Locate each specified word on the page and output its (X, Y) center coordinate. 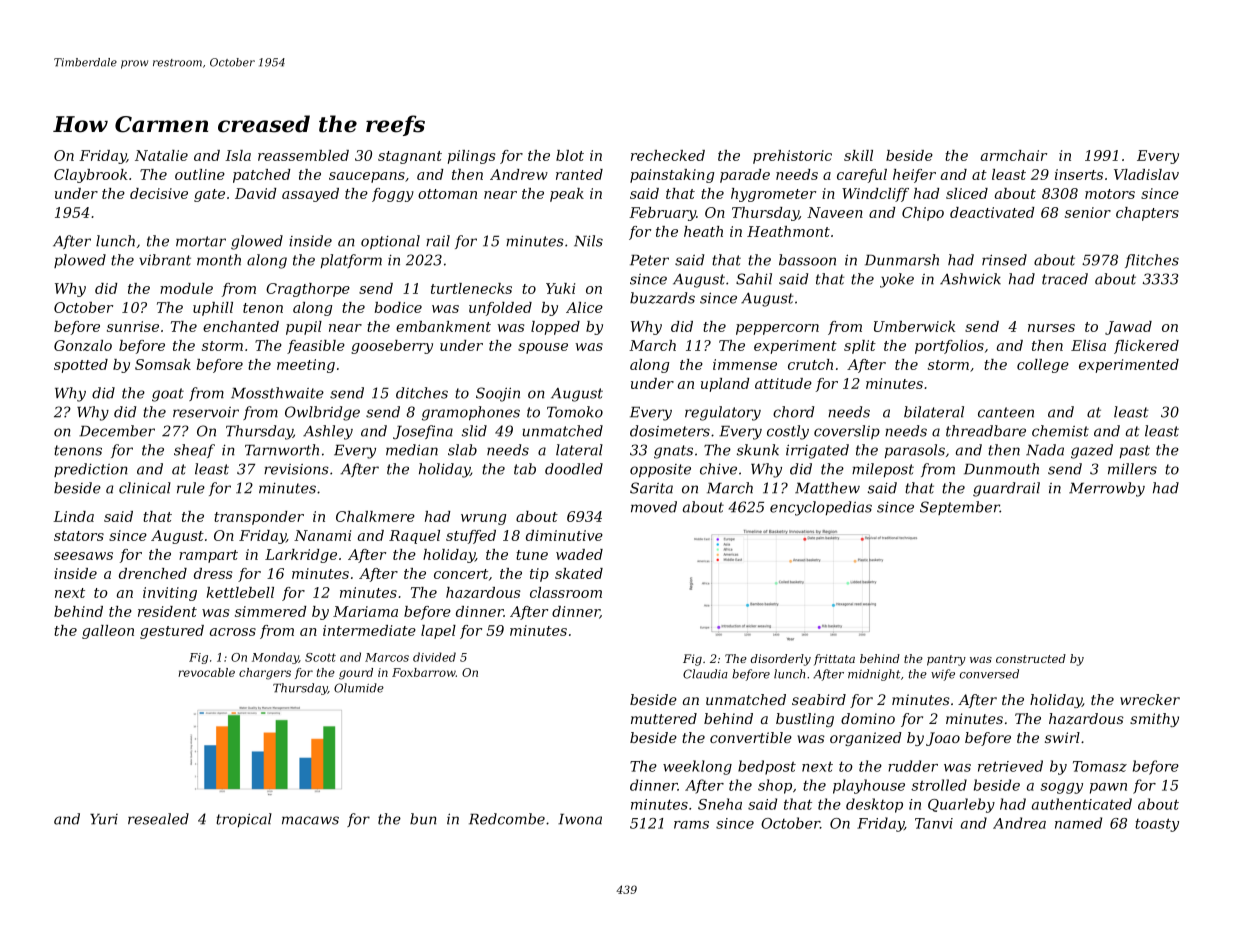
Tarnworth (282, 450)
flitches (1152, 261)
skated (579, 573)
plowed (80, 261)
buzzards (662, 298)
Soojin (498, 394)
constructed (1031, 658)
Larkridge (301, 556)
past (1135, 451)
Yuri (104, 819)
